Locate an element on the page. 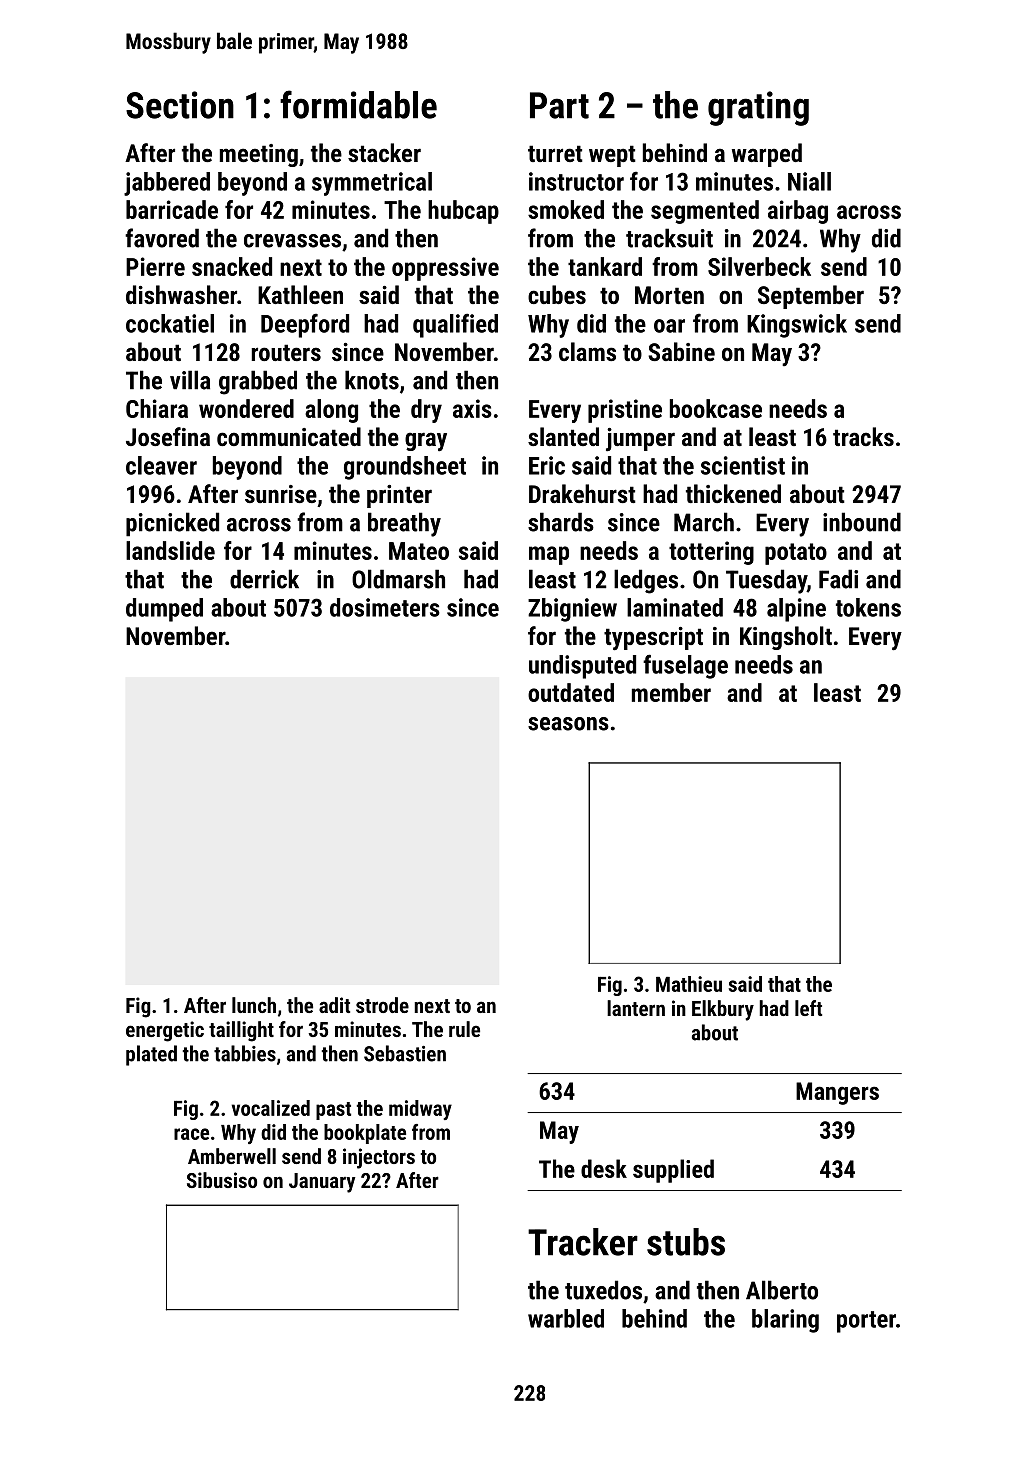 The height and width of the image is (1459, 1027). blaring is located at coordinates (785, 1321).
